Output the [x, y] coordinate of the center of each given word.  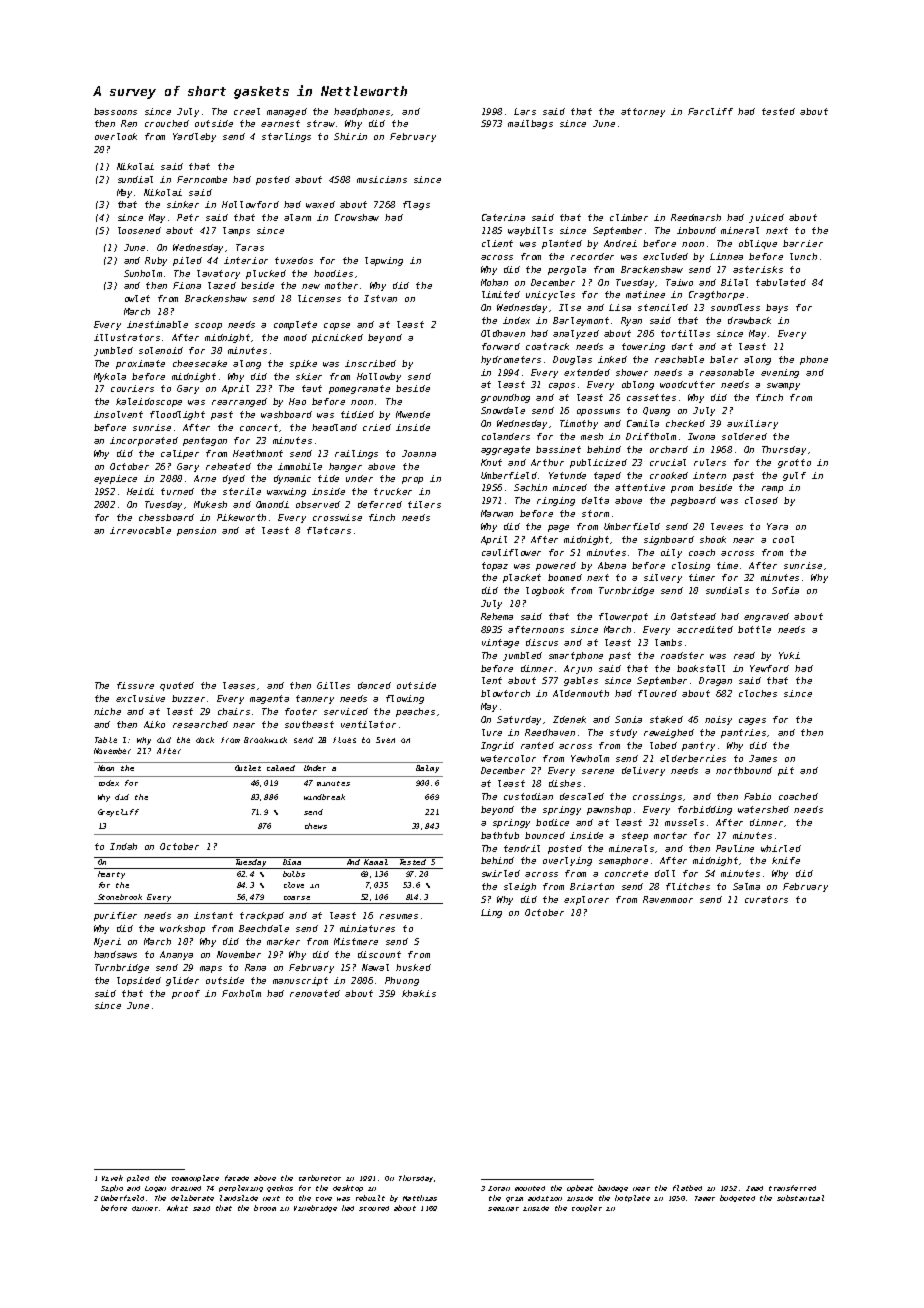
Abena [612, 565]
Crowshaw [357, 217]
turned [177, 491]
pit [786, 771]
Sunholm [143, 273]
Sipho [112, 1188]
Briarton [592, 886]
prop [412, 480]
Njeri [107, 942]
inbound [696, 230]
